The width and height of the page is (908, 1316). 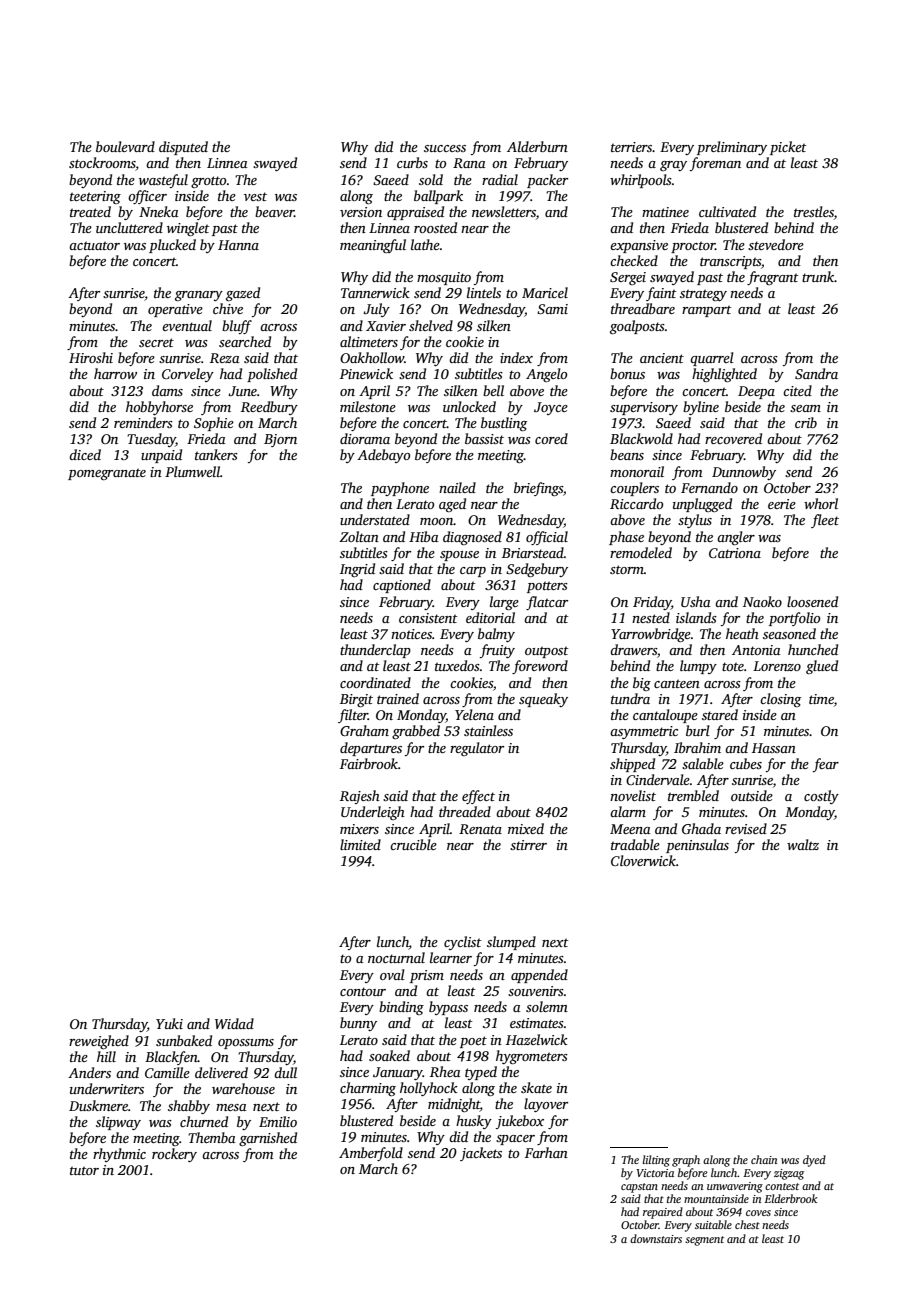 I want to click on midnight, so click(x=454, y=1105).
